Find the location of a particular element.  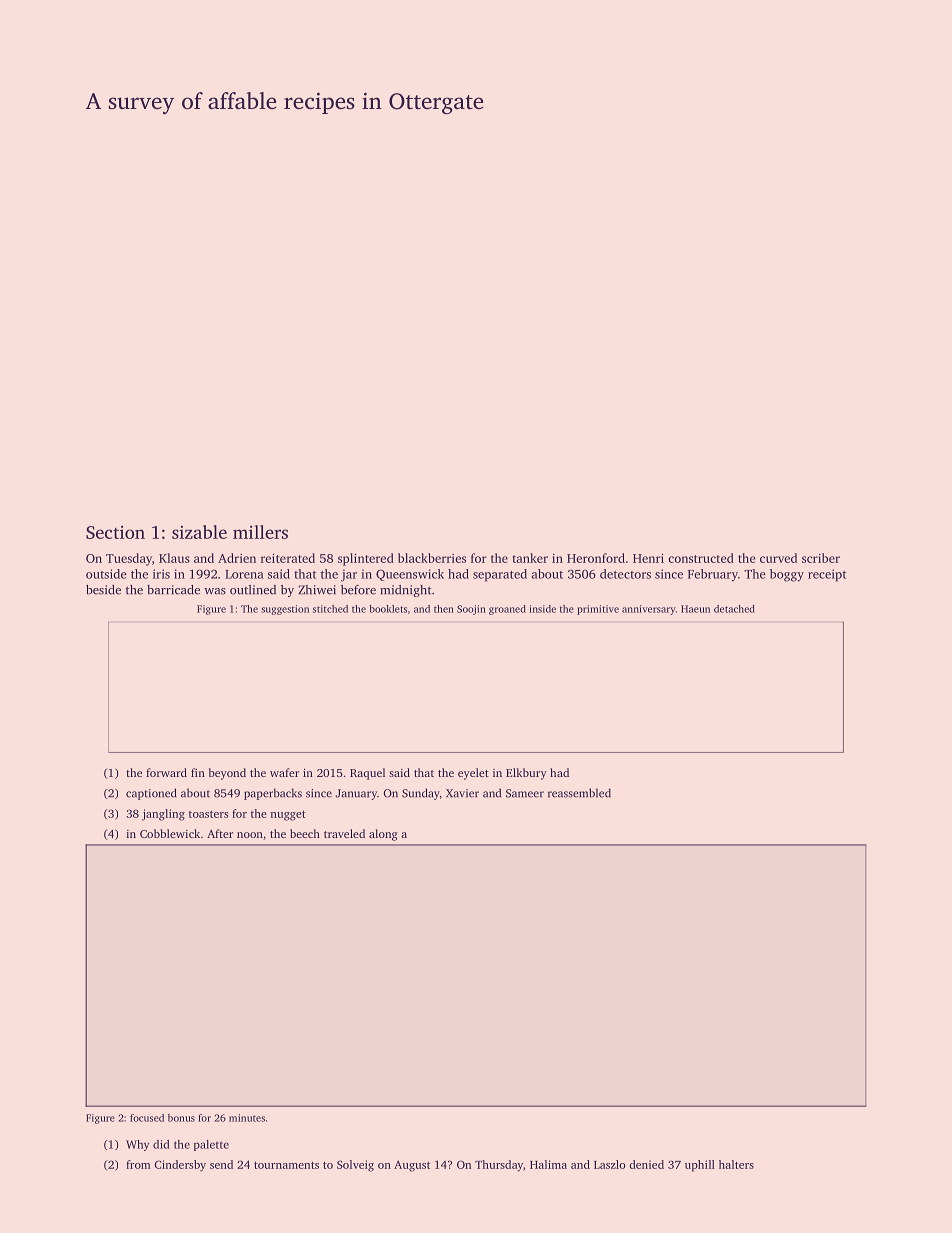

Thursday is located at coordinates (499, 1166).
